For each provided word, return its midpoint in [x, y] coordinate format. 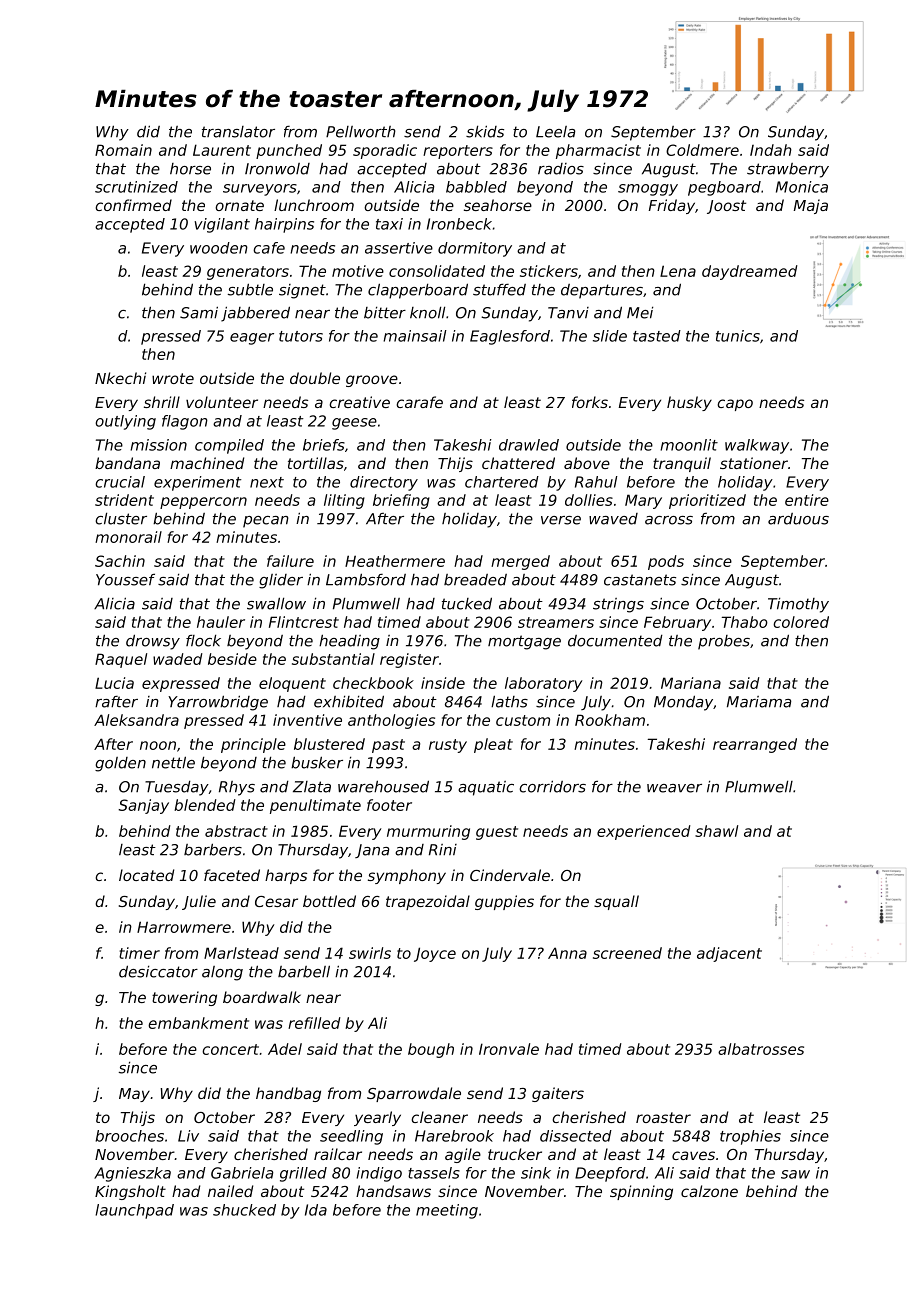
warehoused [383, 786]
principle [253, 745]
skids [485, 131]
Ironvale [509, 1049]
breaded [475, 580]
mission [158, 445]
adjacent [729, 954]
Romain [123, 150]
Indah [771, 150]
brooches [129, 1136]
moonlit [689, 445]
